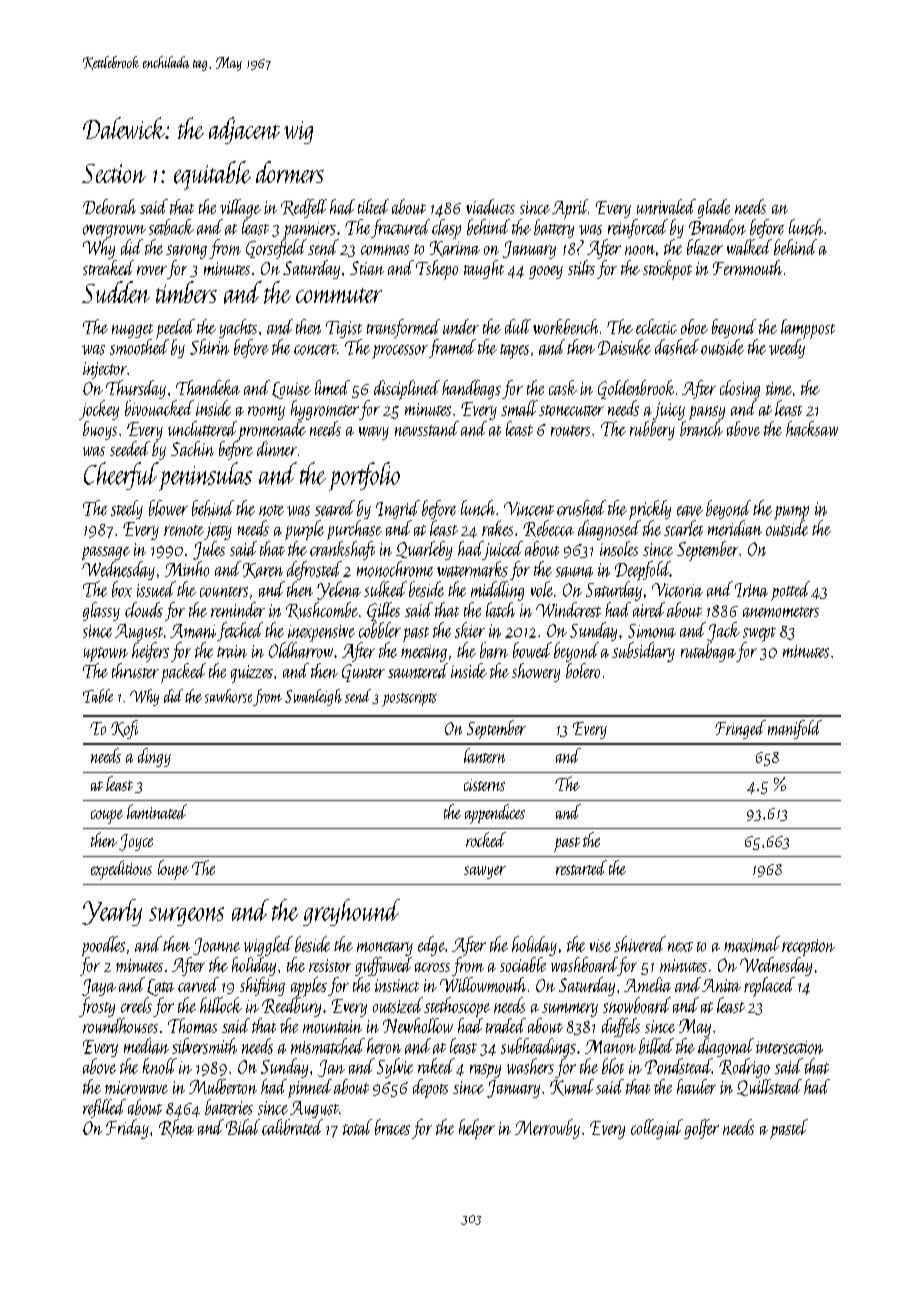  Describe the element at coordinates (427, 428) in the page. I see `newsstand` at that location.
